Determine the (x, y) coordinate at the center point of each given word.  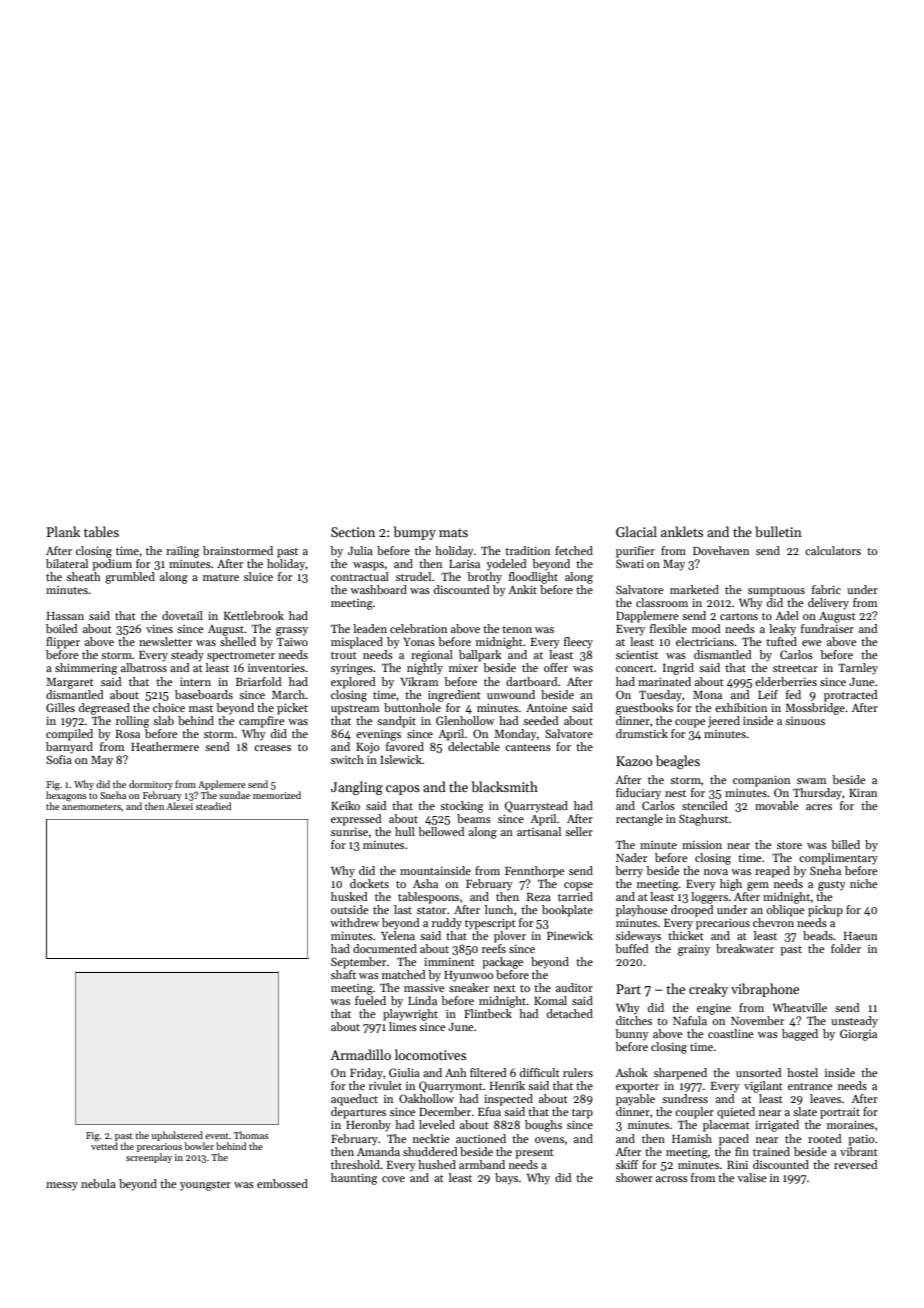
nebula (98, 1183)
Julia (360, 550)
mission (702, 844)
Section (353, 532)
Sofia (59, 759)
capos (403, 790)
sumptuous (776, 592)
